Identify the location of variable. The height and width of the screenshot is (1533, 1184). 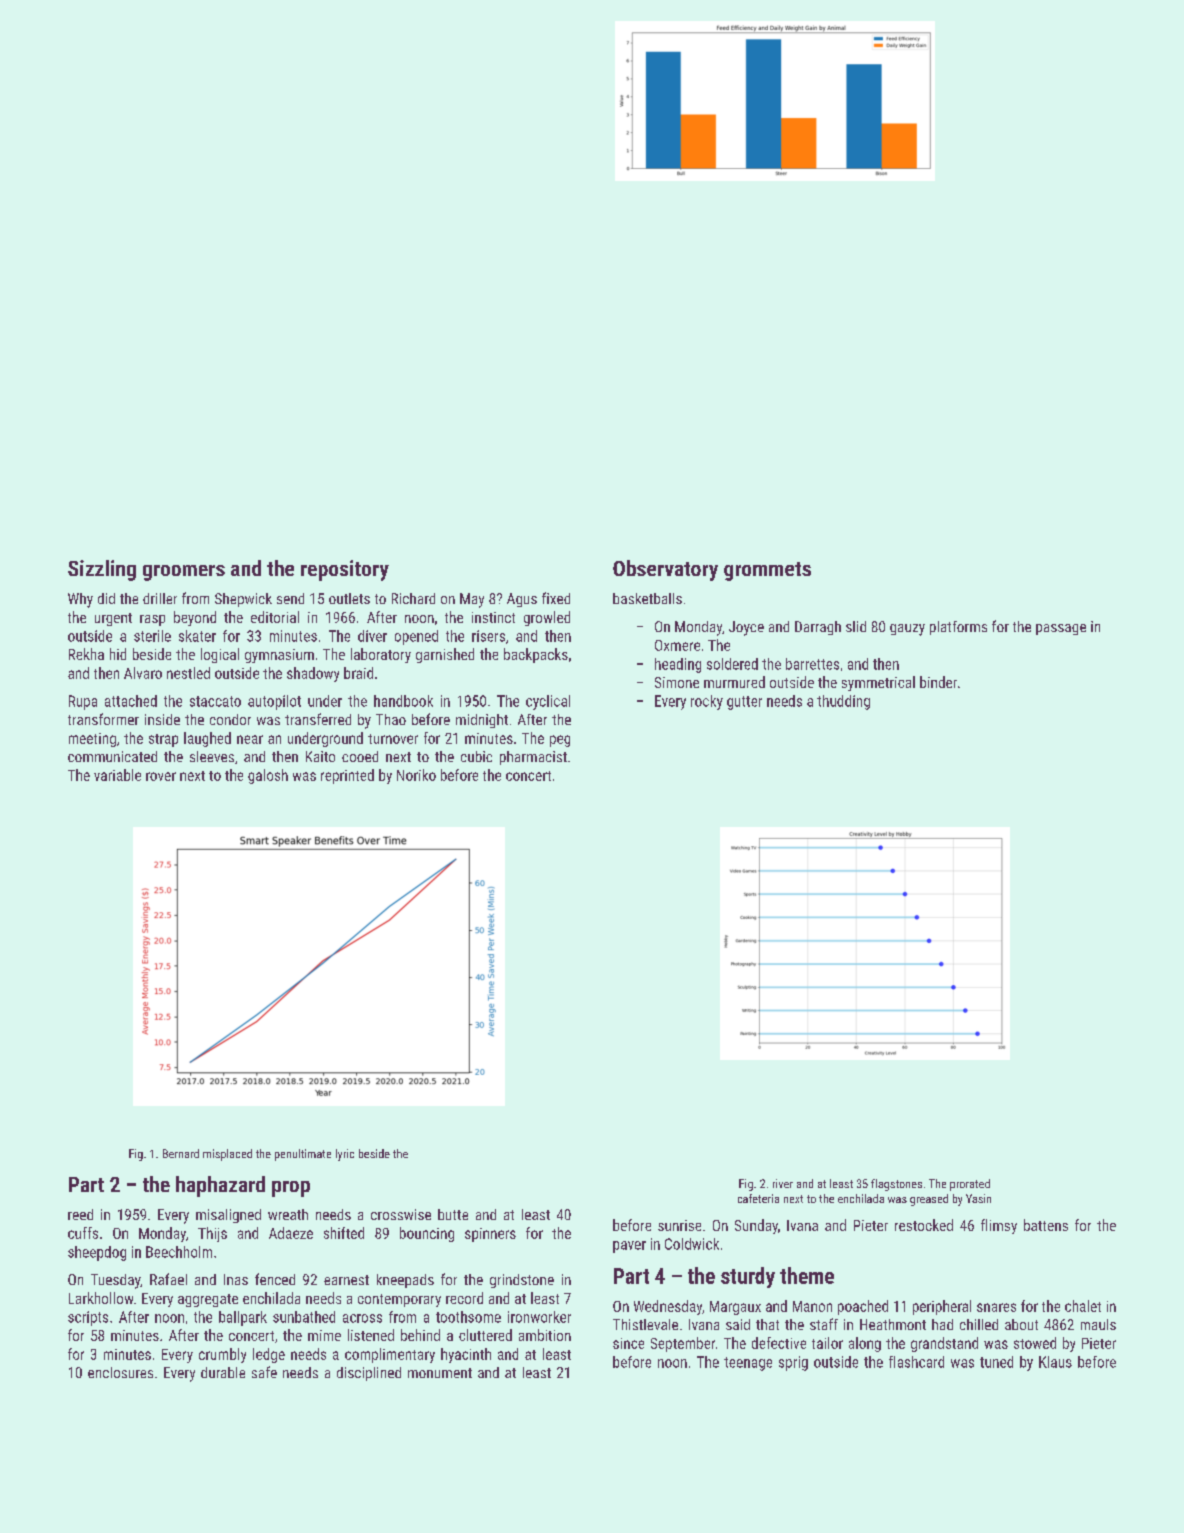
(117, 775).
